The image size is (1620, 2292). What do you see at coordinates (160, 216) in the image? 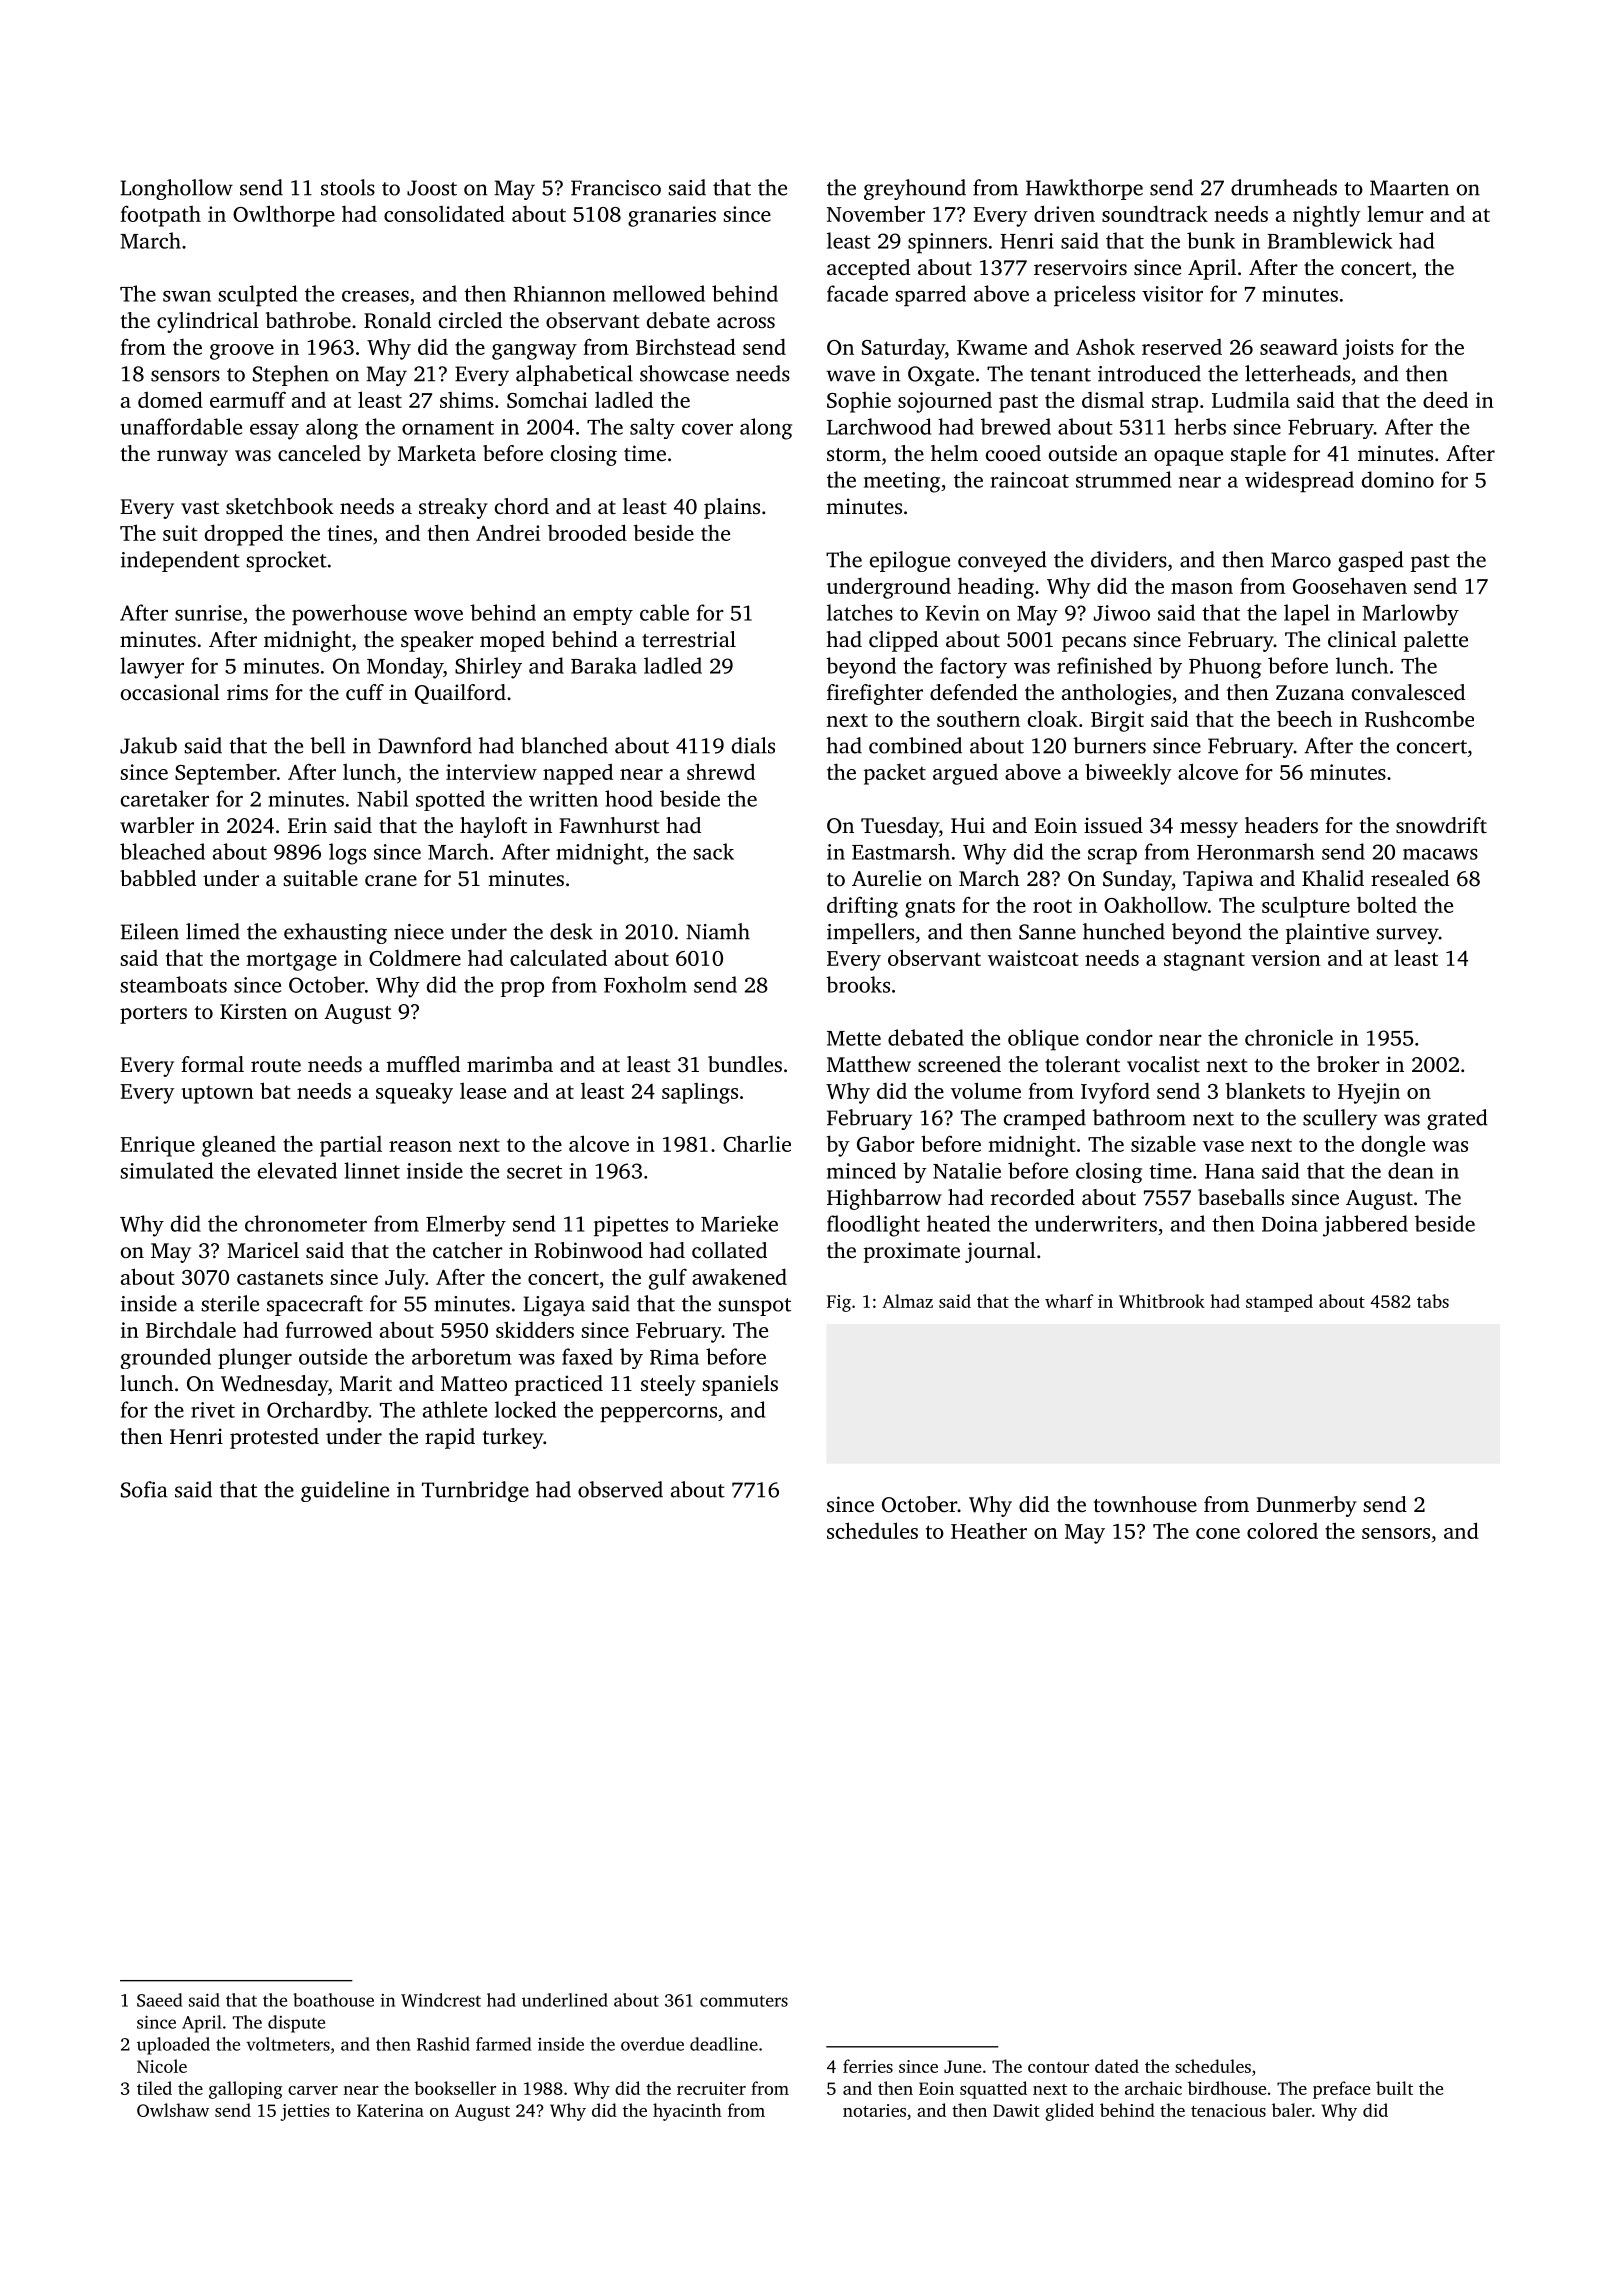
I see `footpath` at bounding box center [160, 216].
